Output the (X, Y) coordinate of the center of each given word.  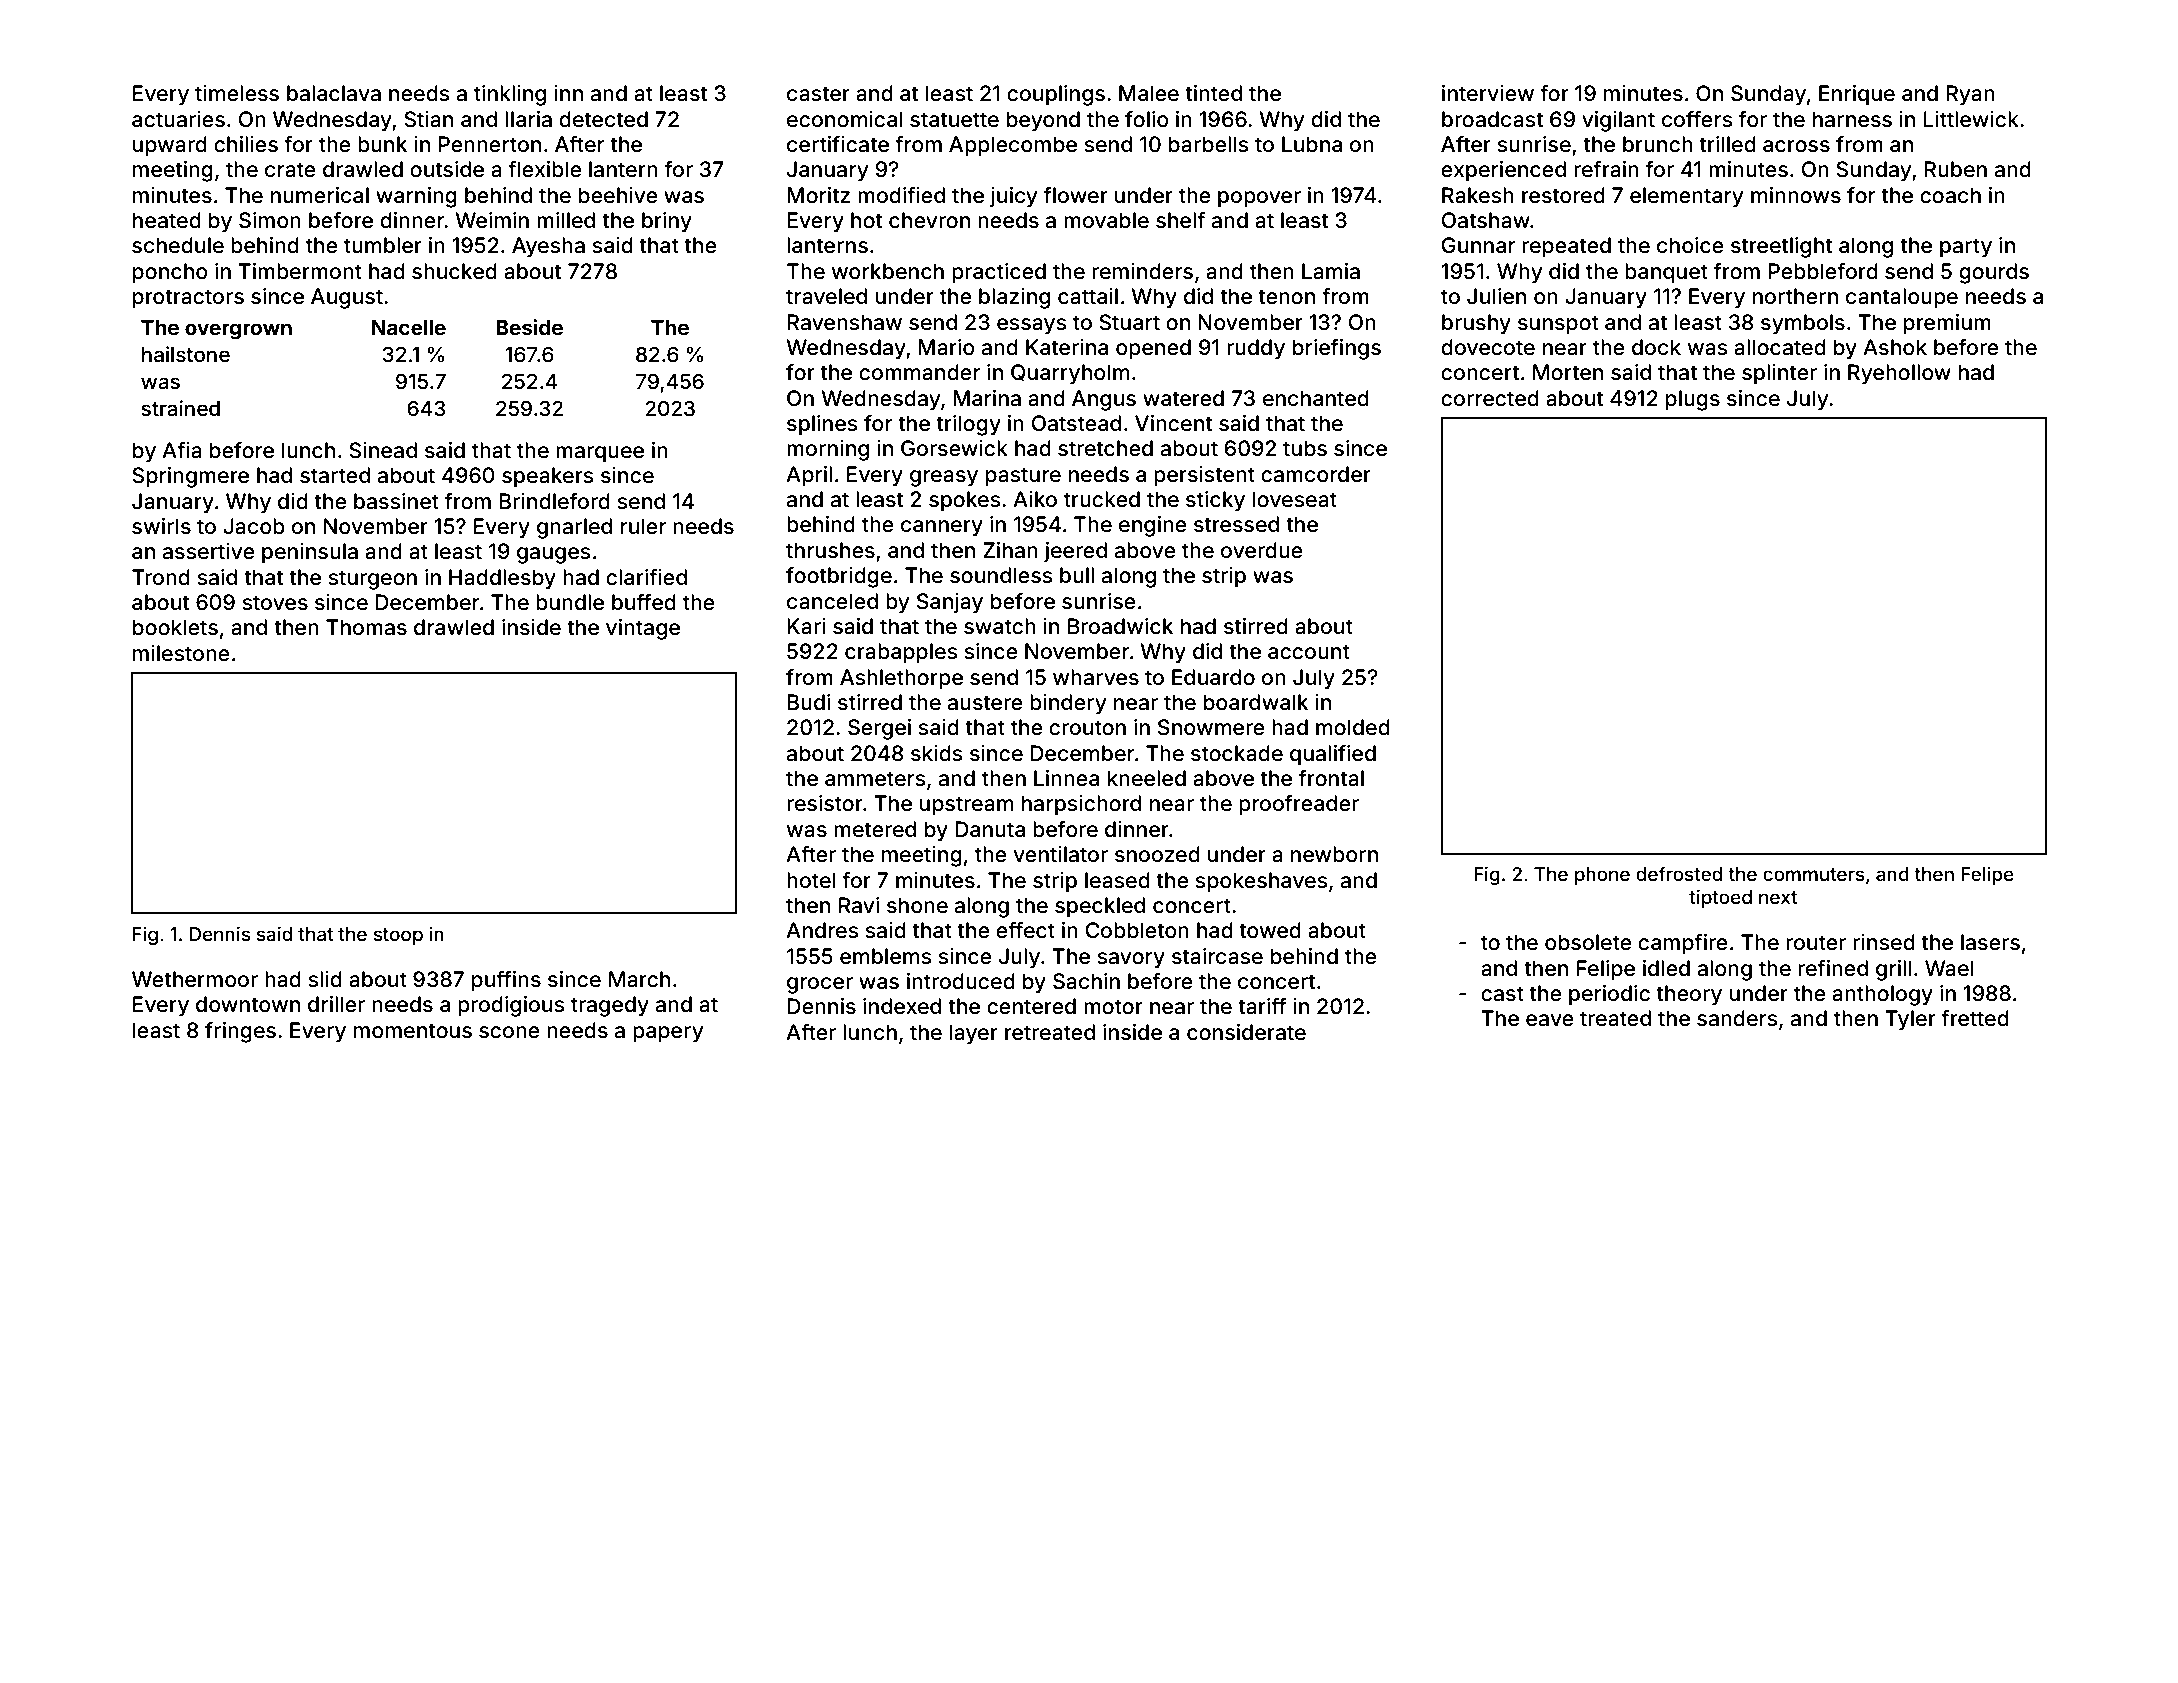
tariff (1262, 1006)
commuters (1814, 874)
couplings (1056, 95)
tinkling (510, 95)
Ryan (1970, 95)
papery (668, 1034)
